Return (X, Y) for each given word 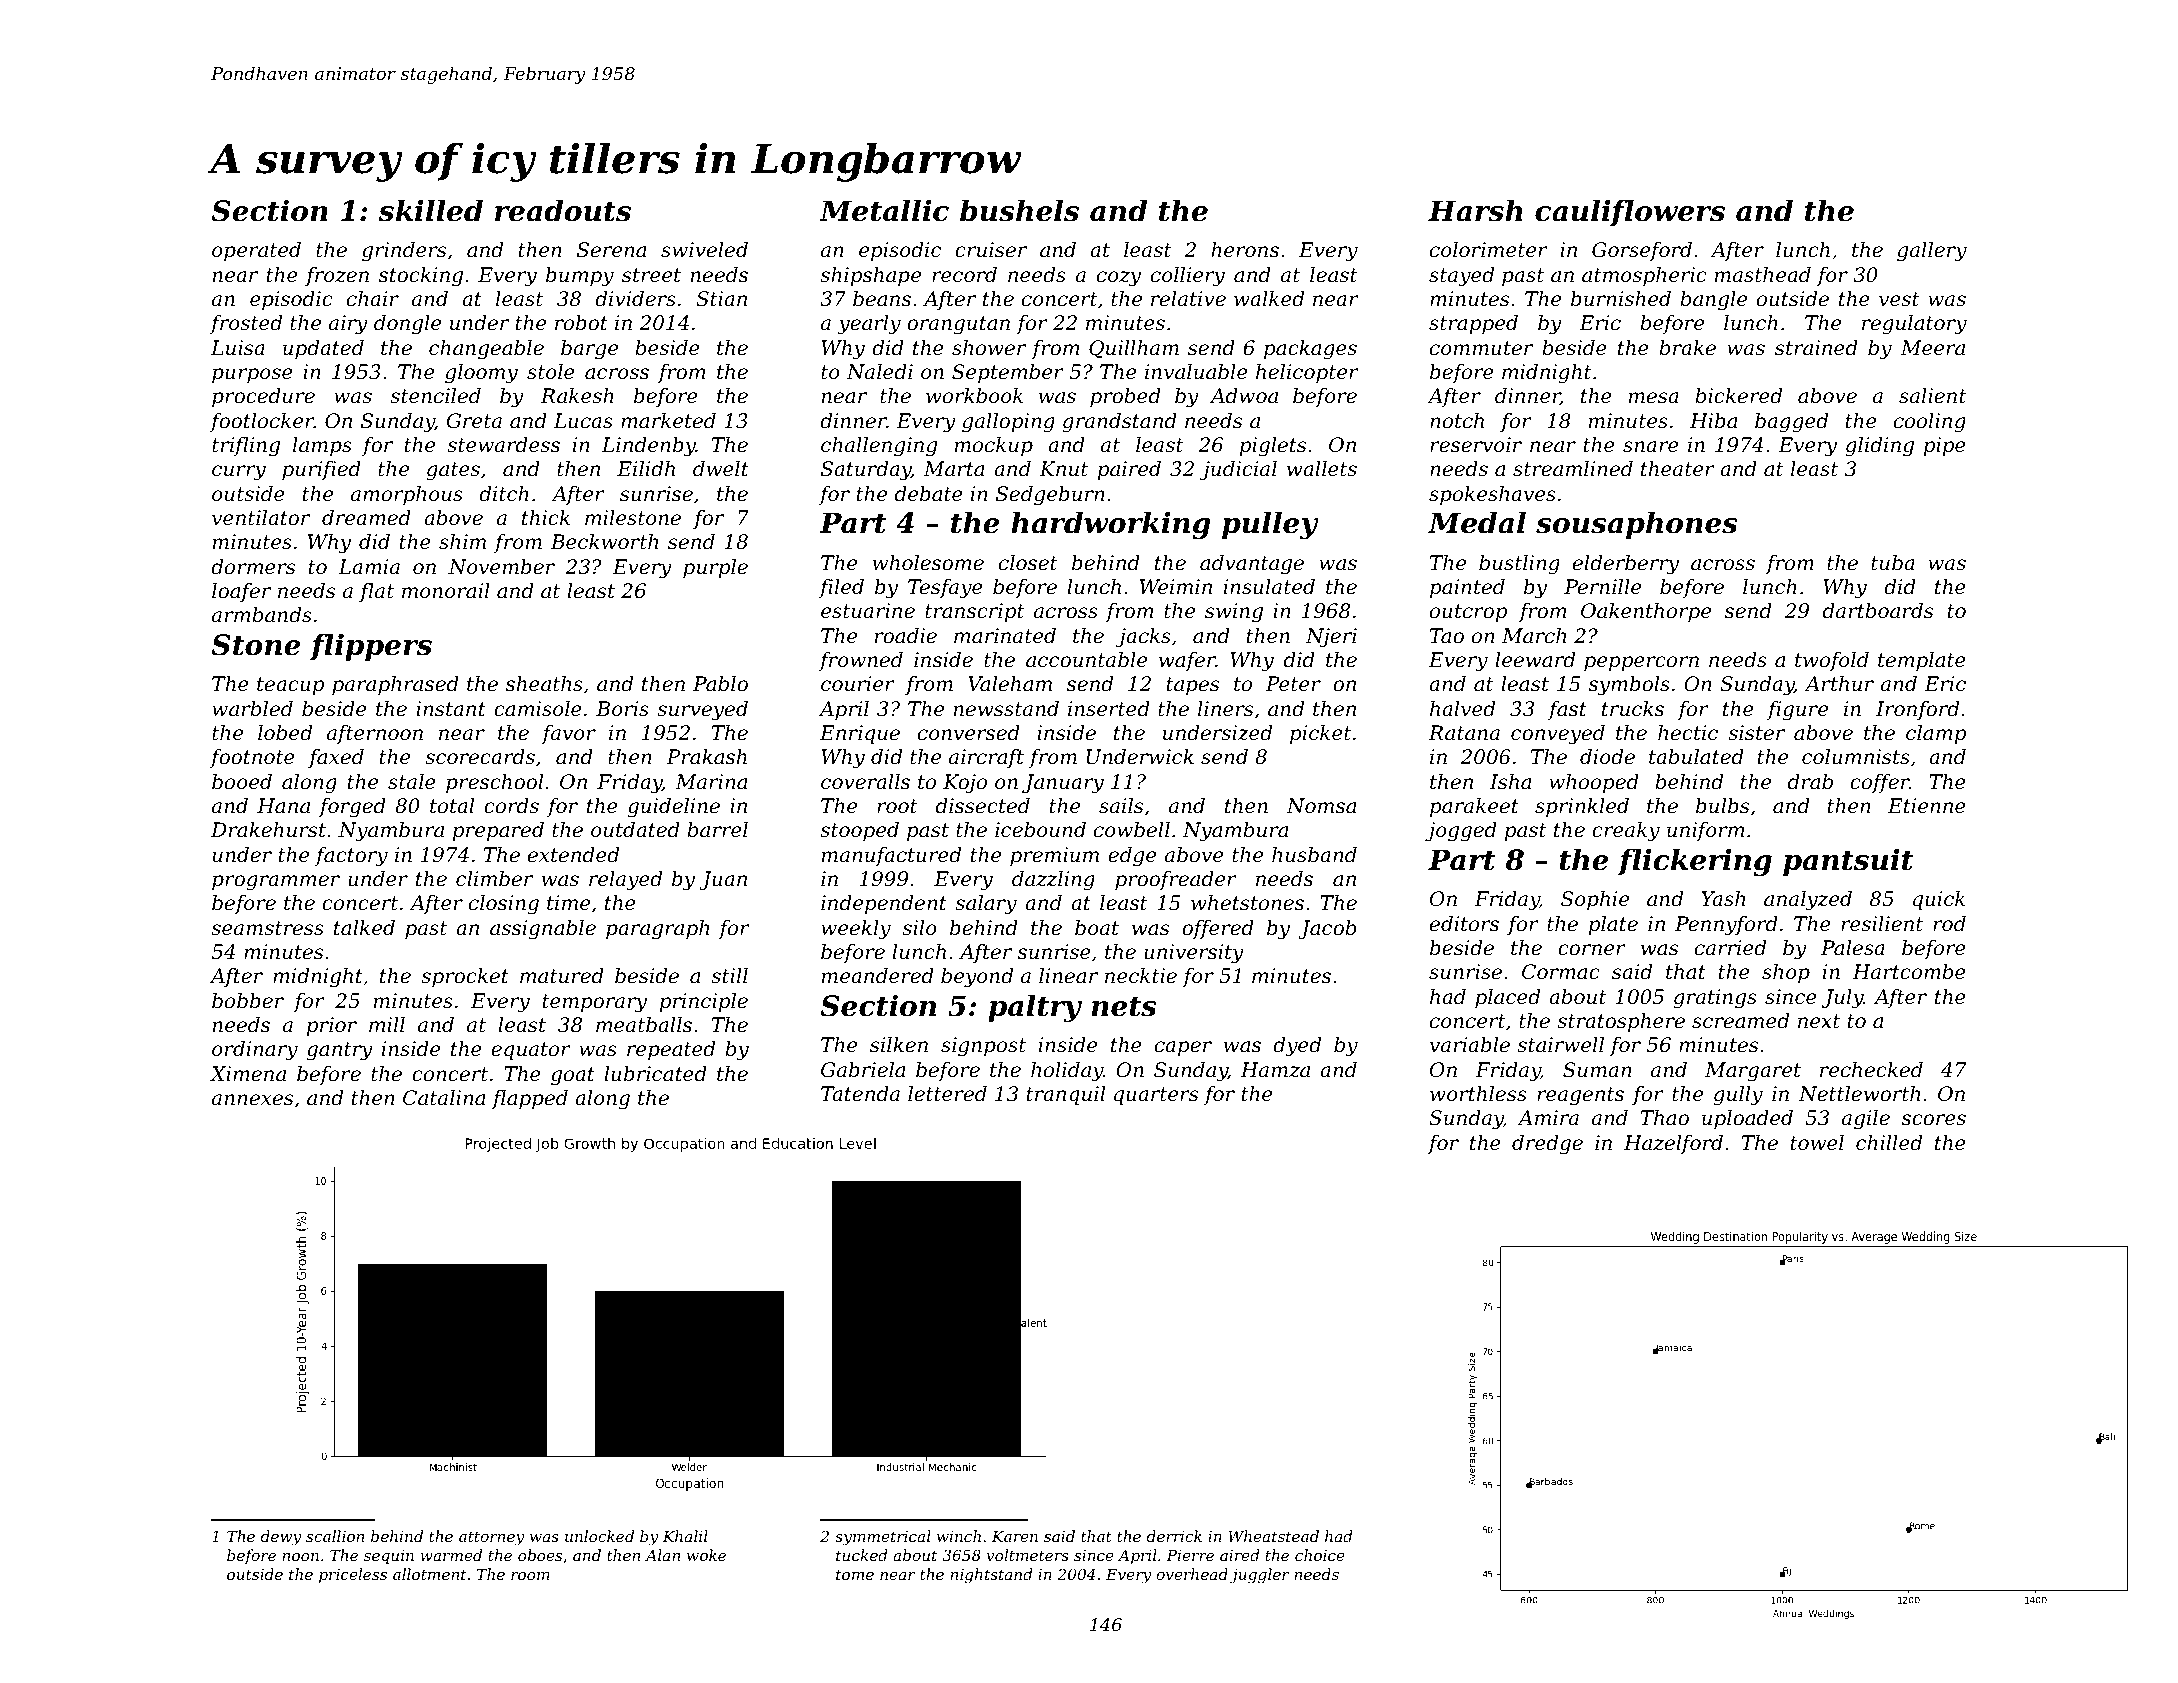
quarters (1156, 1096)
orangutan (958, 325)
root (897, 806)
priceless (353, 1575)
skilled (431, 210)
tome (855, 1574)
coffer (1879, 783)
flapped (530, 1099)
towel (1817, 1143)
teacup (290, 686)
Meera (1933, 348)
